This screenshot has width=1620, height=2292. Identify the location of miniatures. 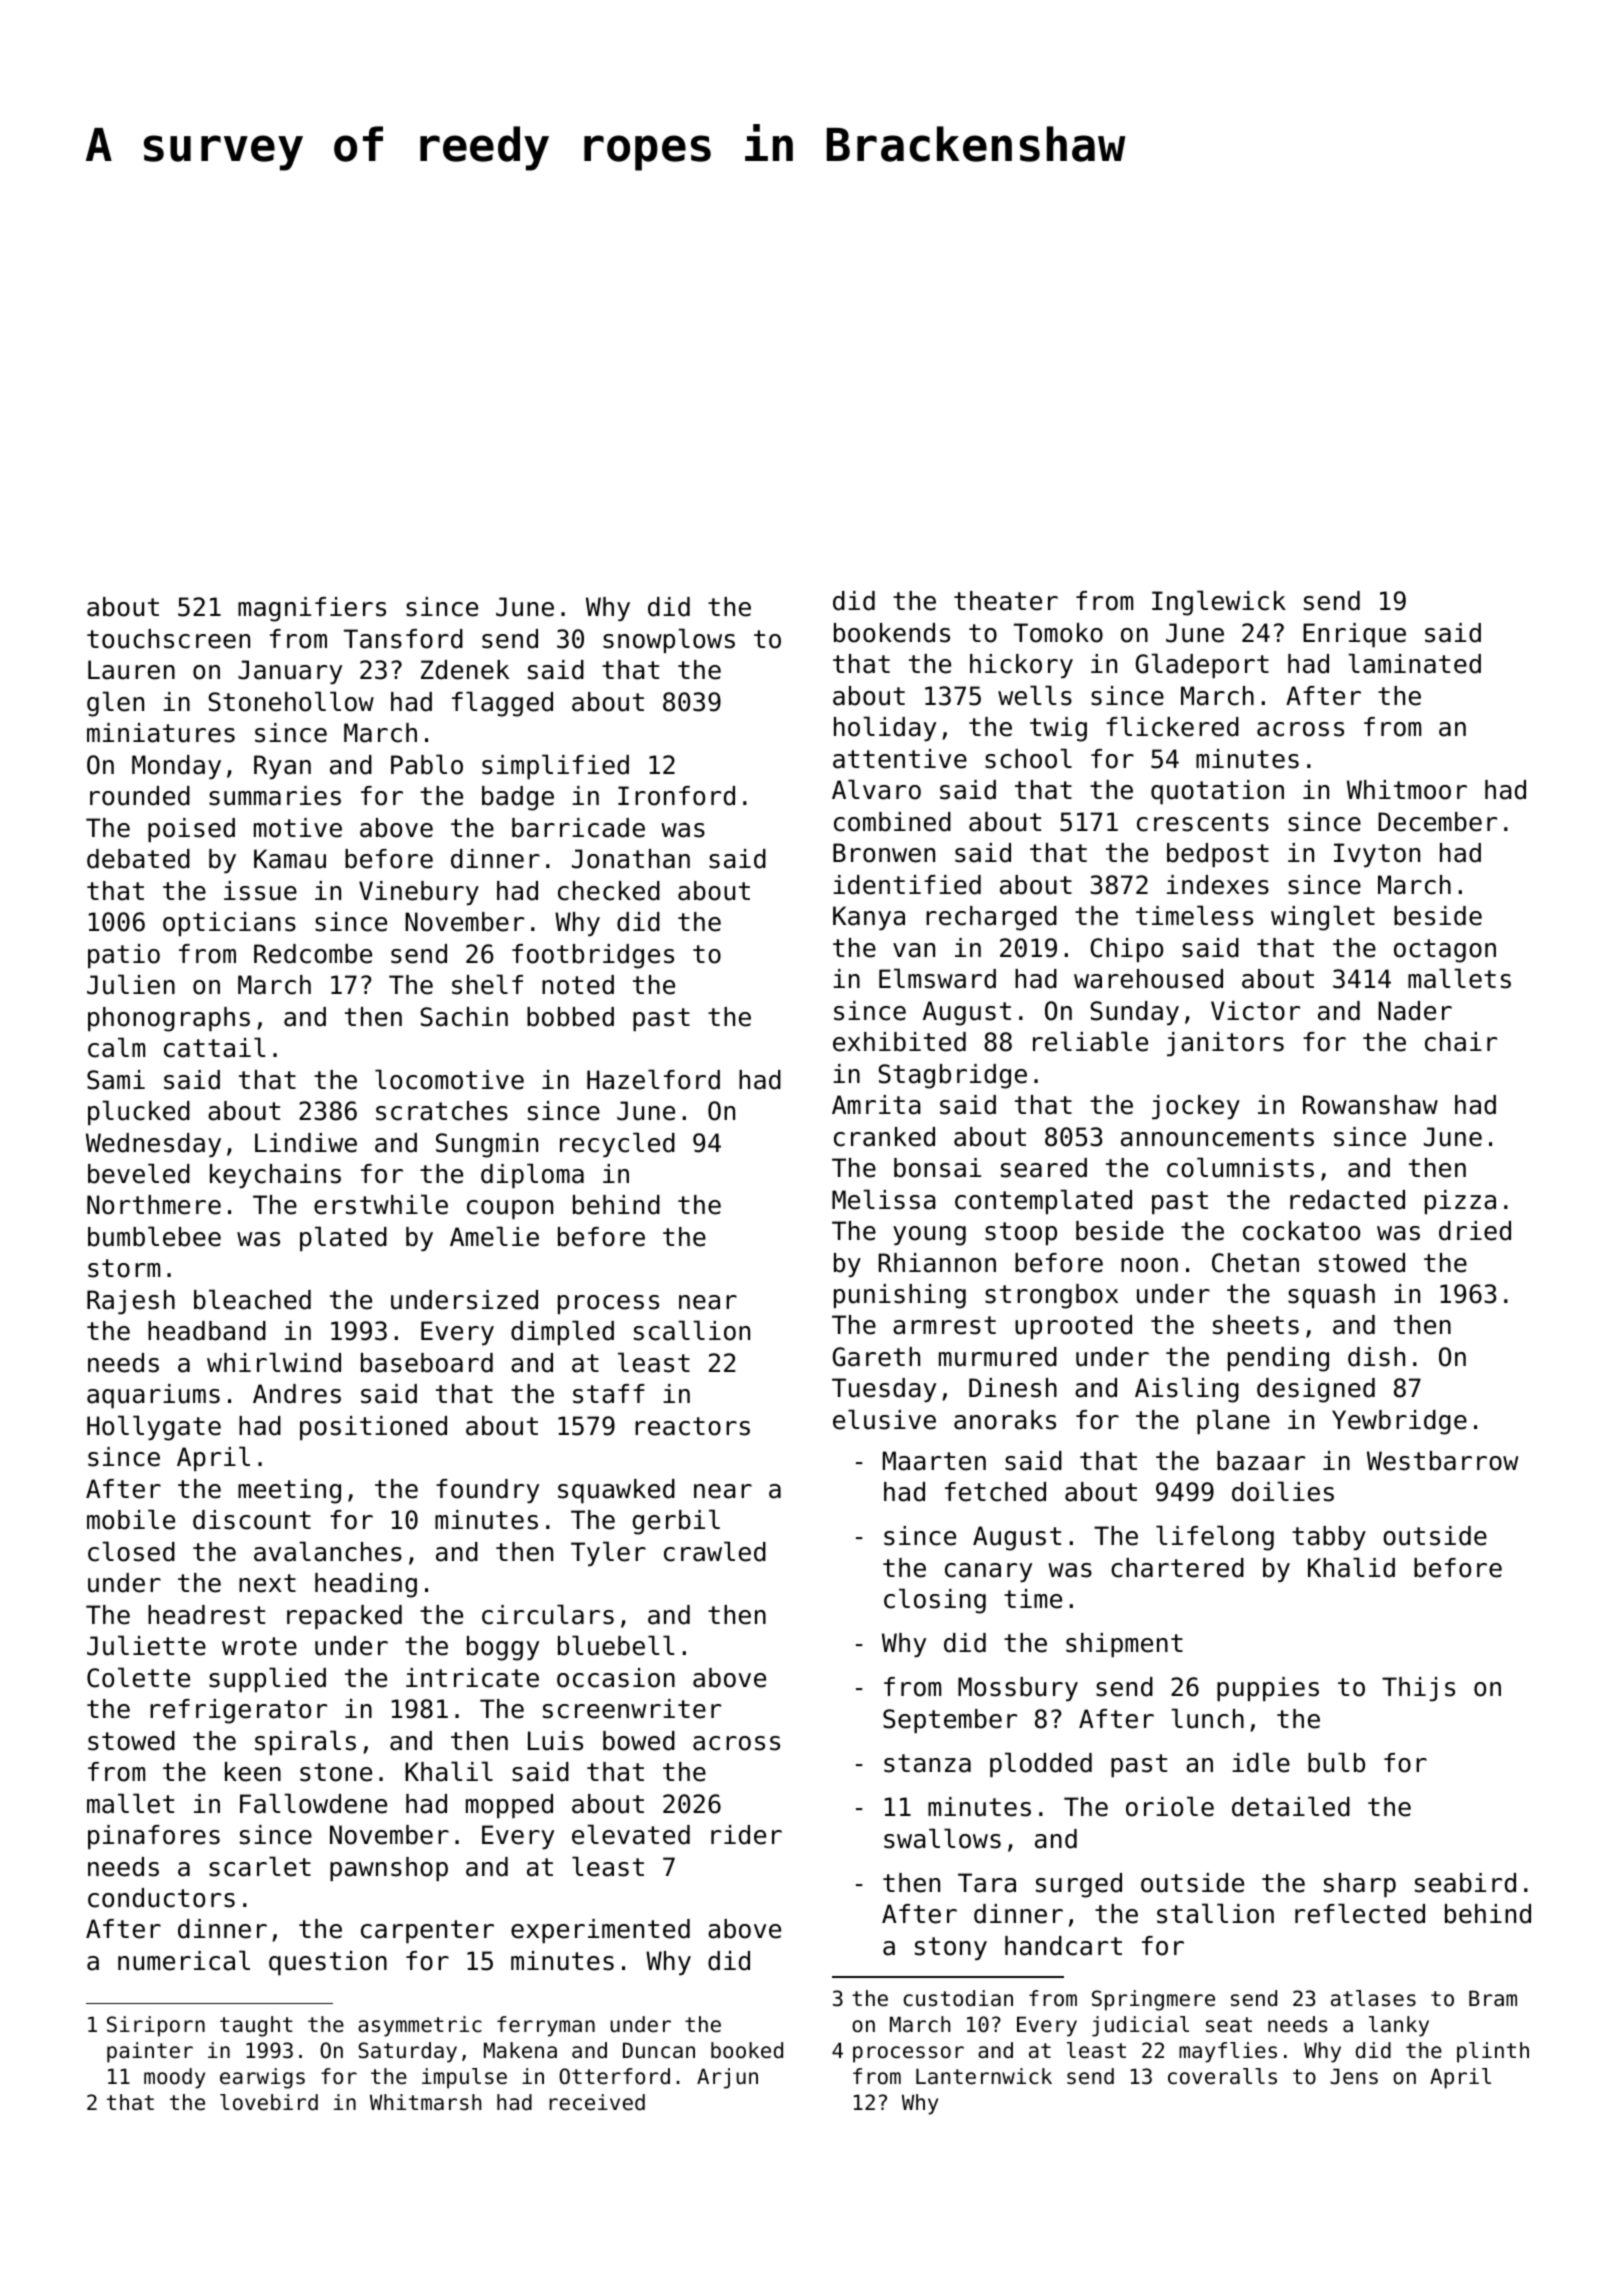
(161, 733).
